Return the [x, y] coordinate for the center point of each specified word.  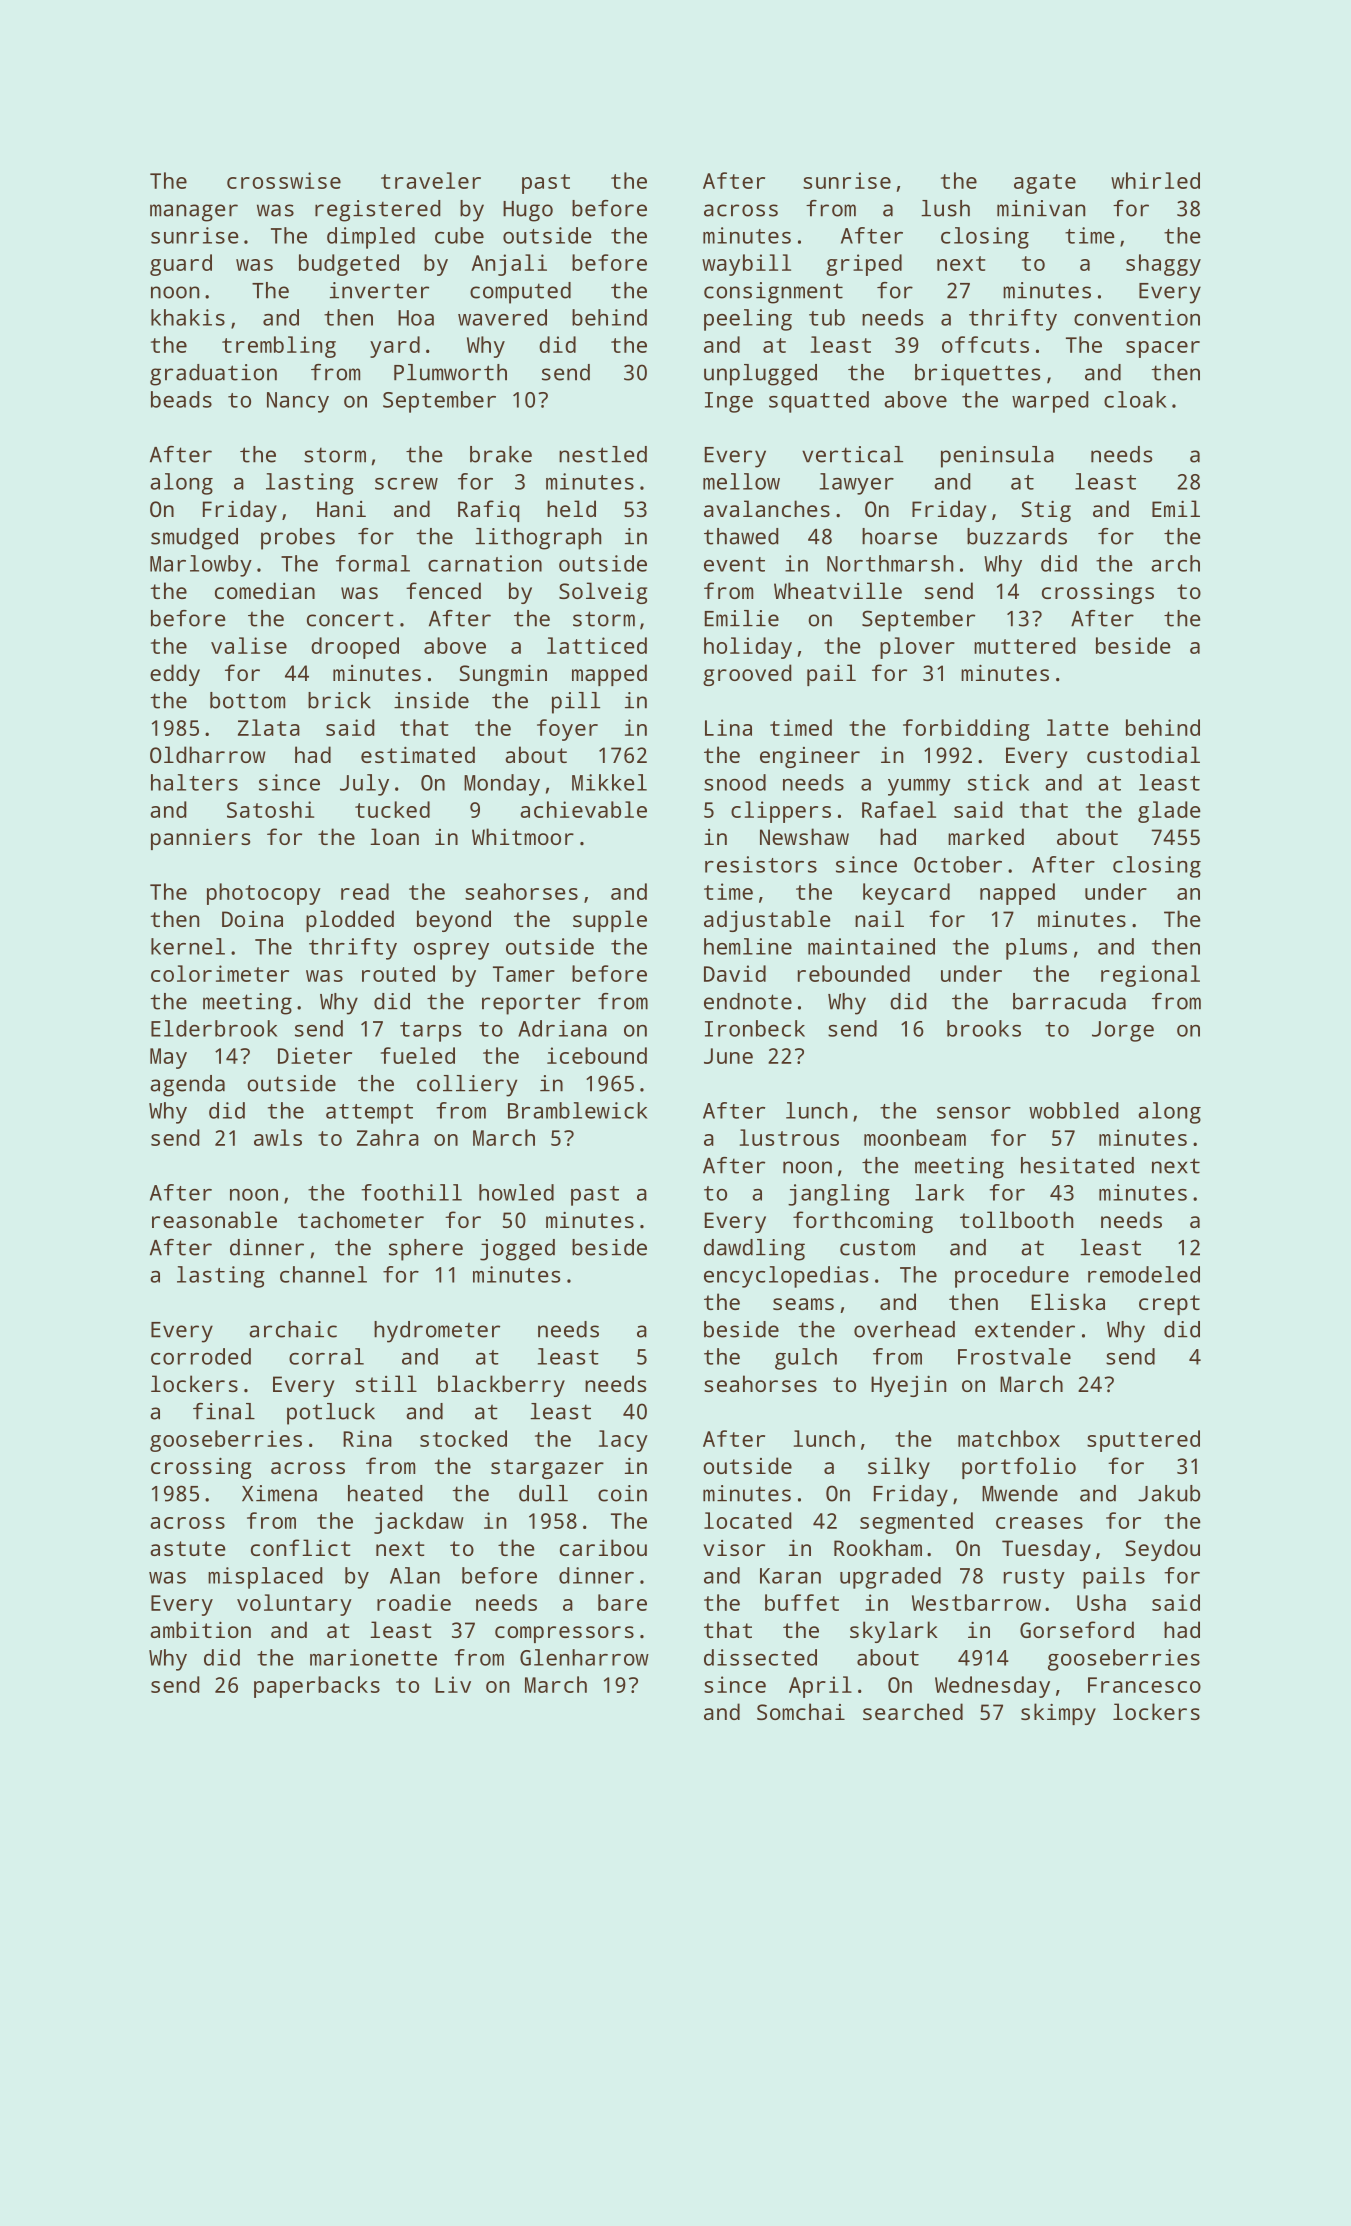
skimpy [1058, 1714]
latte [1078, 727]
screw [406, 484]
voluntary [294, 1605]
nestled [603, 454]
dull [543, 1493]
